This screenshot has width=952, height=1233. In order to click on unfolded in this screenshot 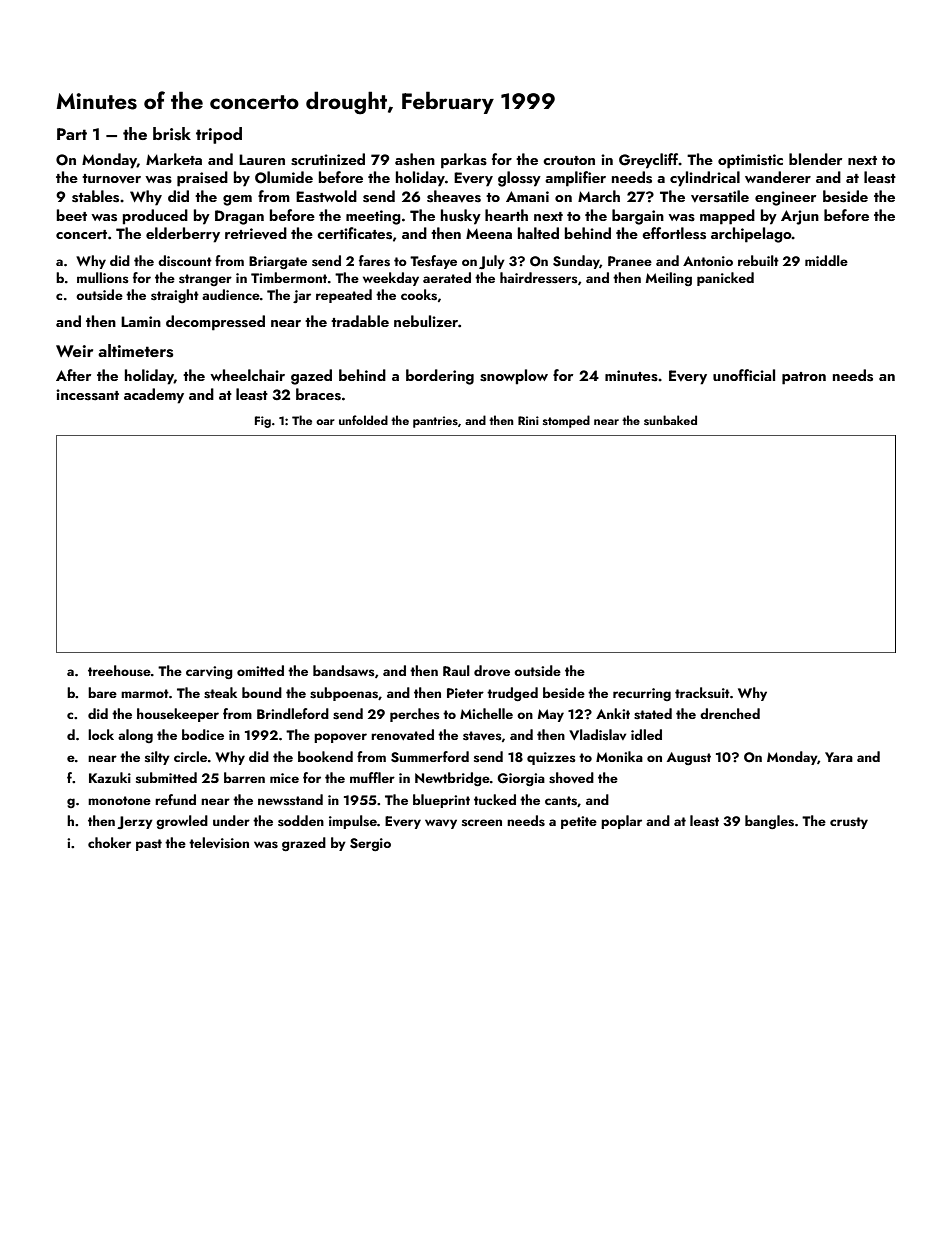, I will do `click(363, 420)`.
